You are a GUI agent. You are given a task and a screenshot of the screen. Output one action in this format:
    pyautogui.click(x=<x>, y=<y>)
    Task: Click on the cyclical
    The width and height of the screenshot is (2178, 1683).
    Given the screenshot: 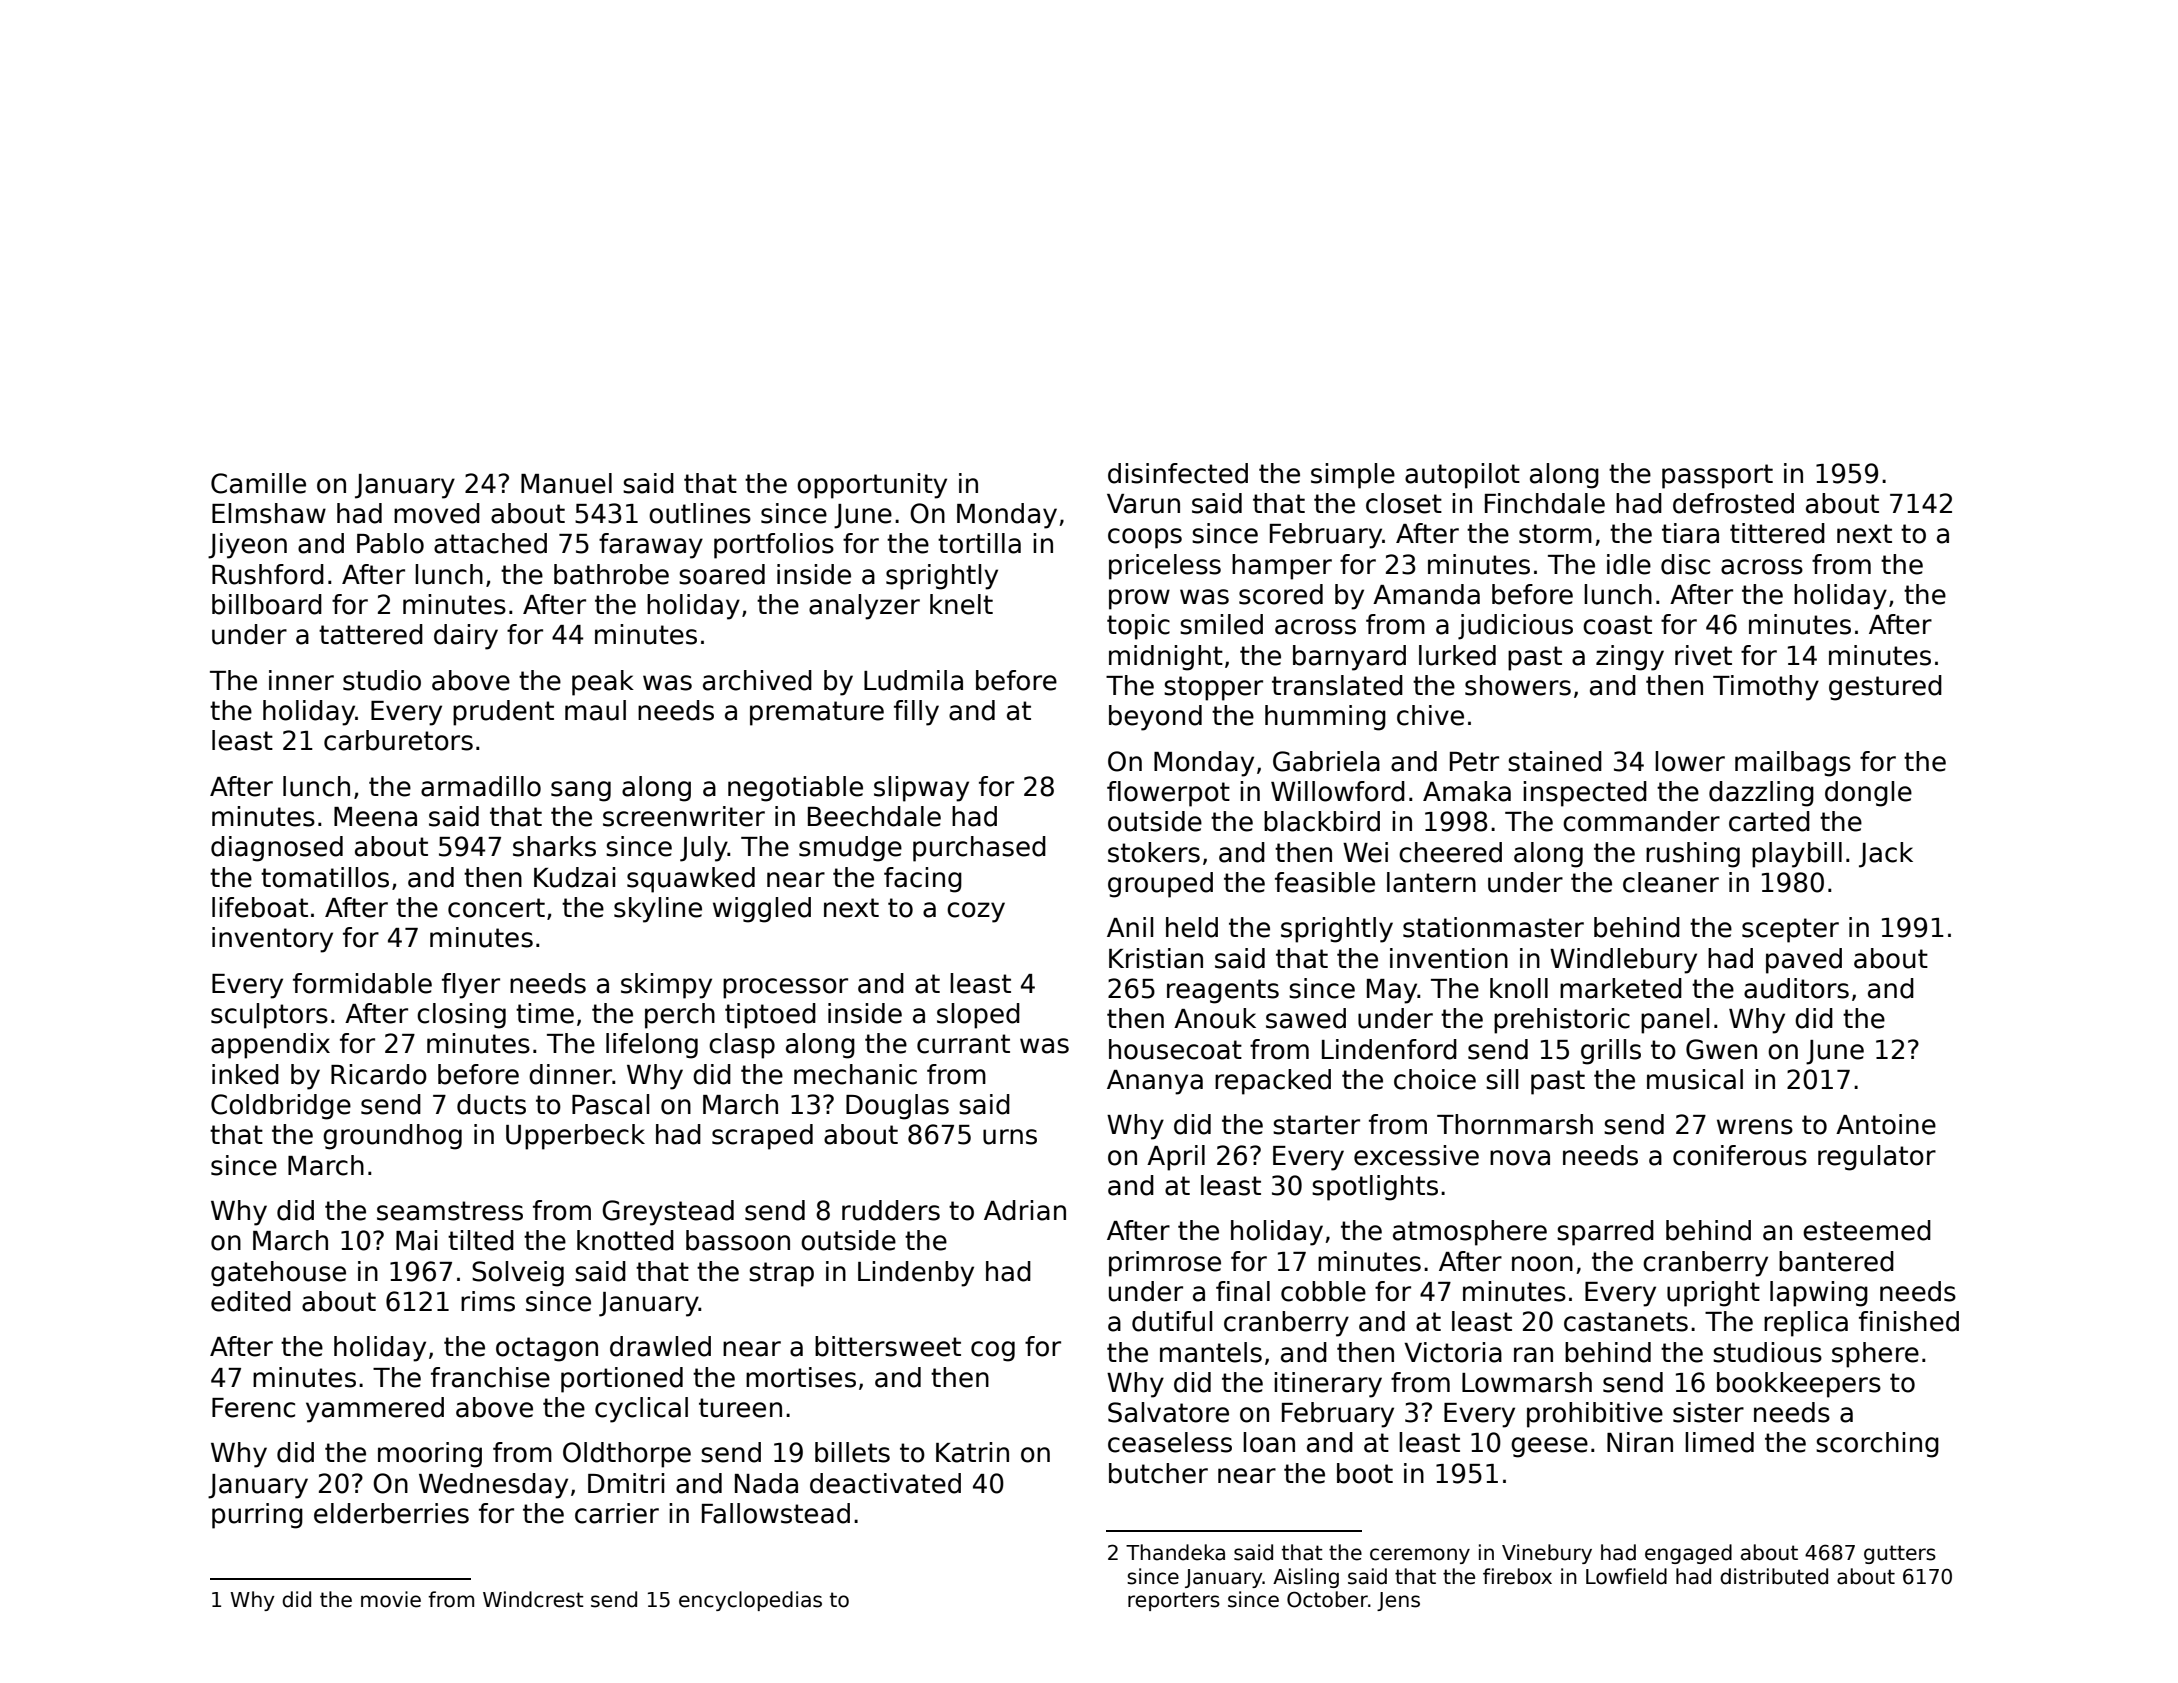 What is the action you would take?
    pyautogui.click(x=641, y=1410)
